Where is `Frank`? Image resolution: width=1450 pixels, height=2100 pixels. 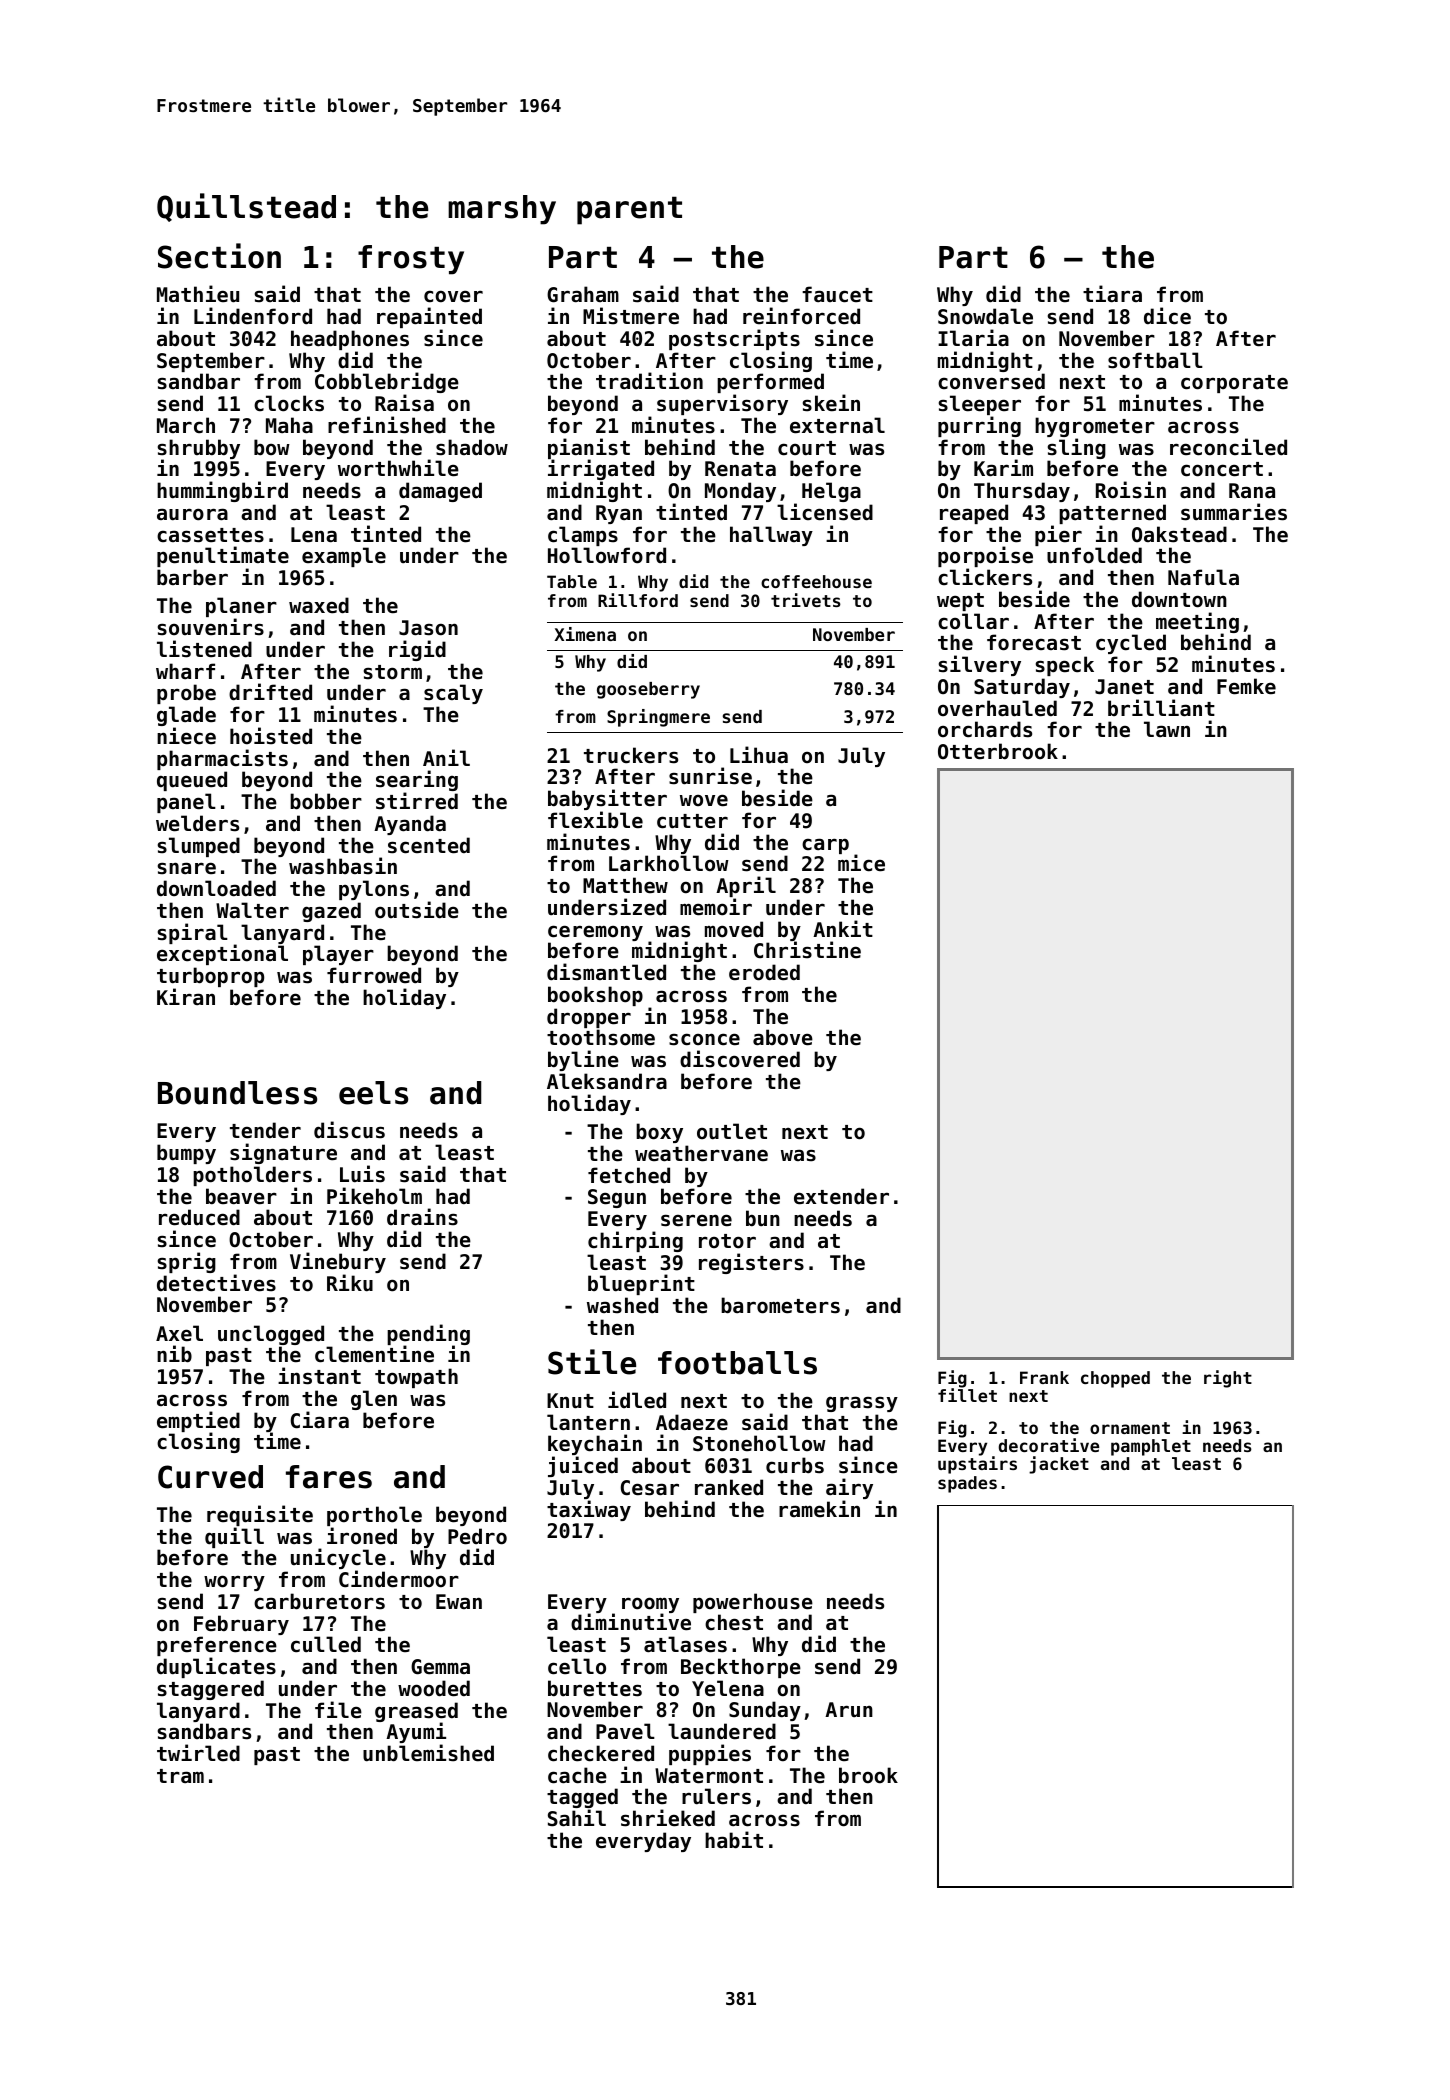
Frank is located at coordinates (1044, 1377).
